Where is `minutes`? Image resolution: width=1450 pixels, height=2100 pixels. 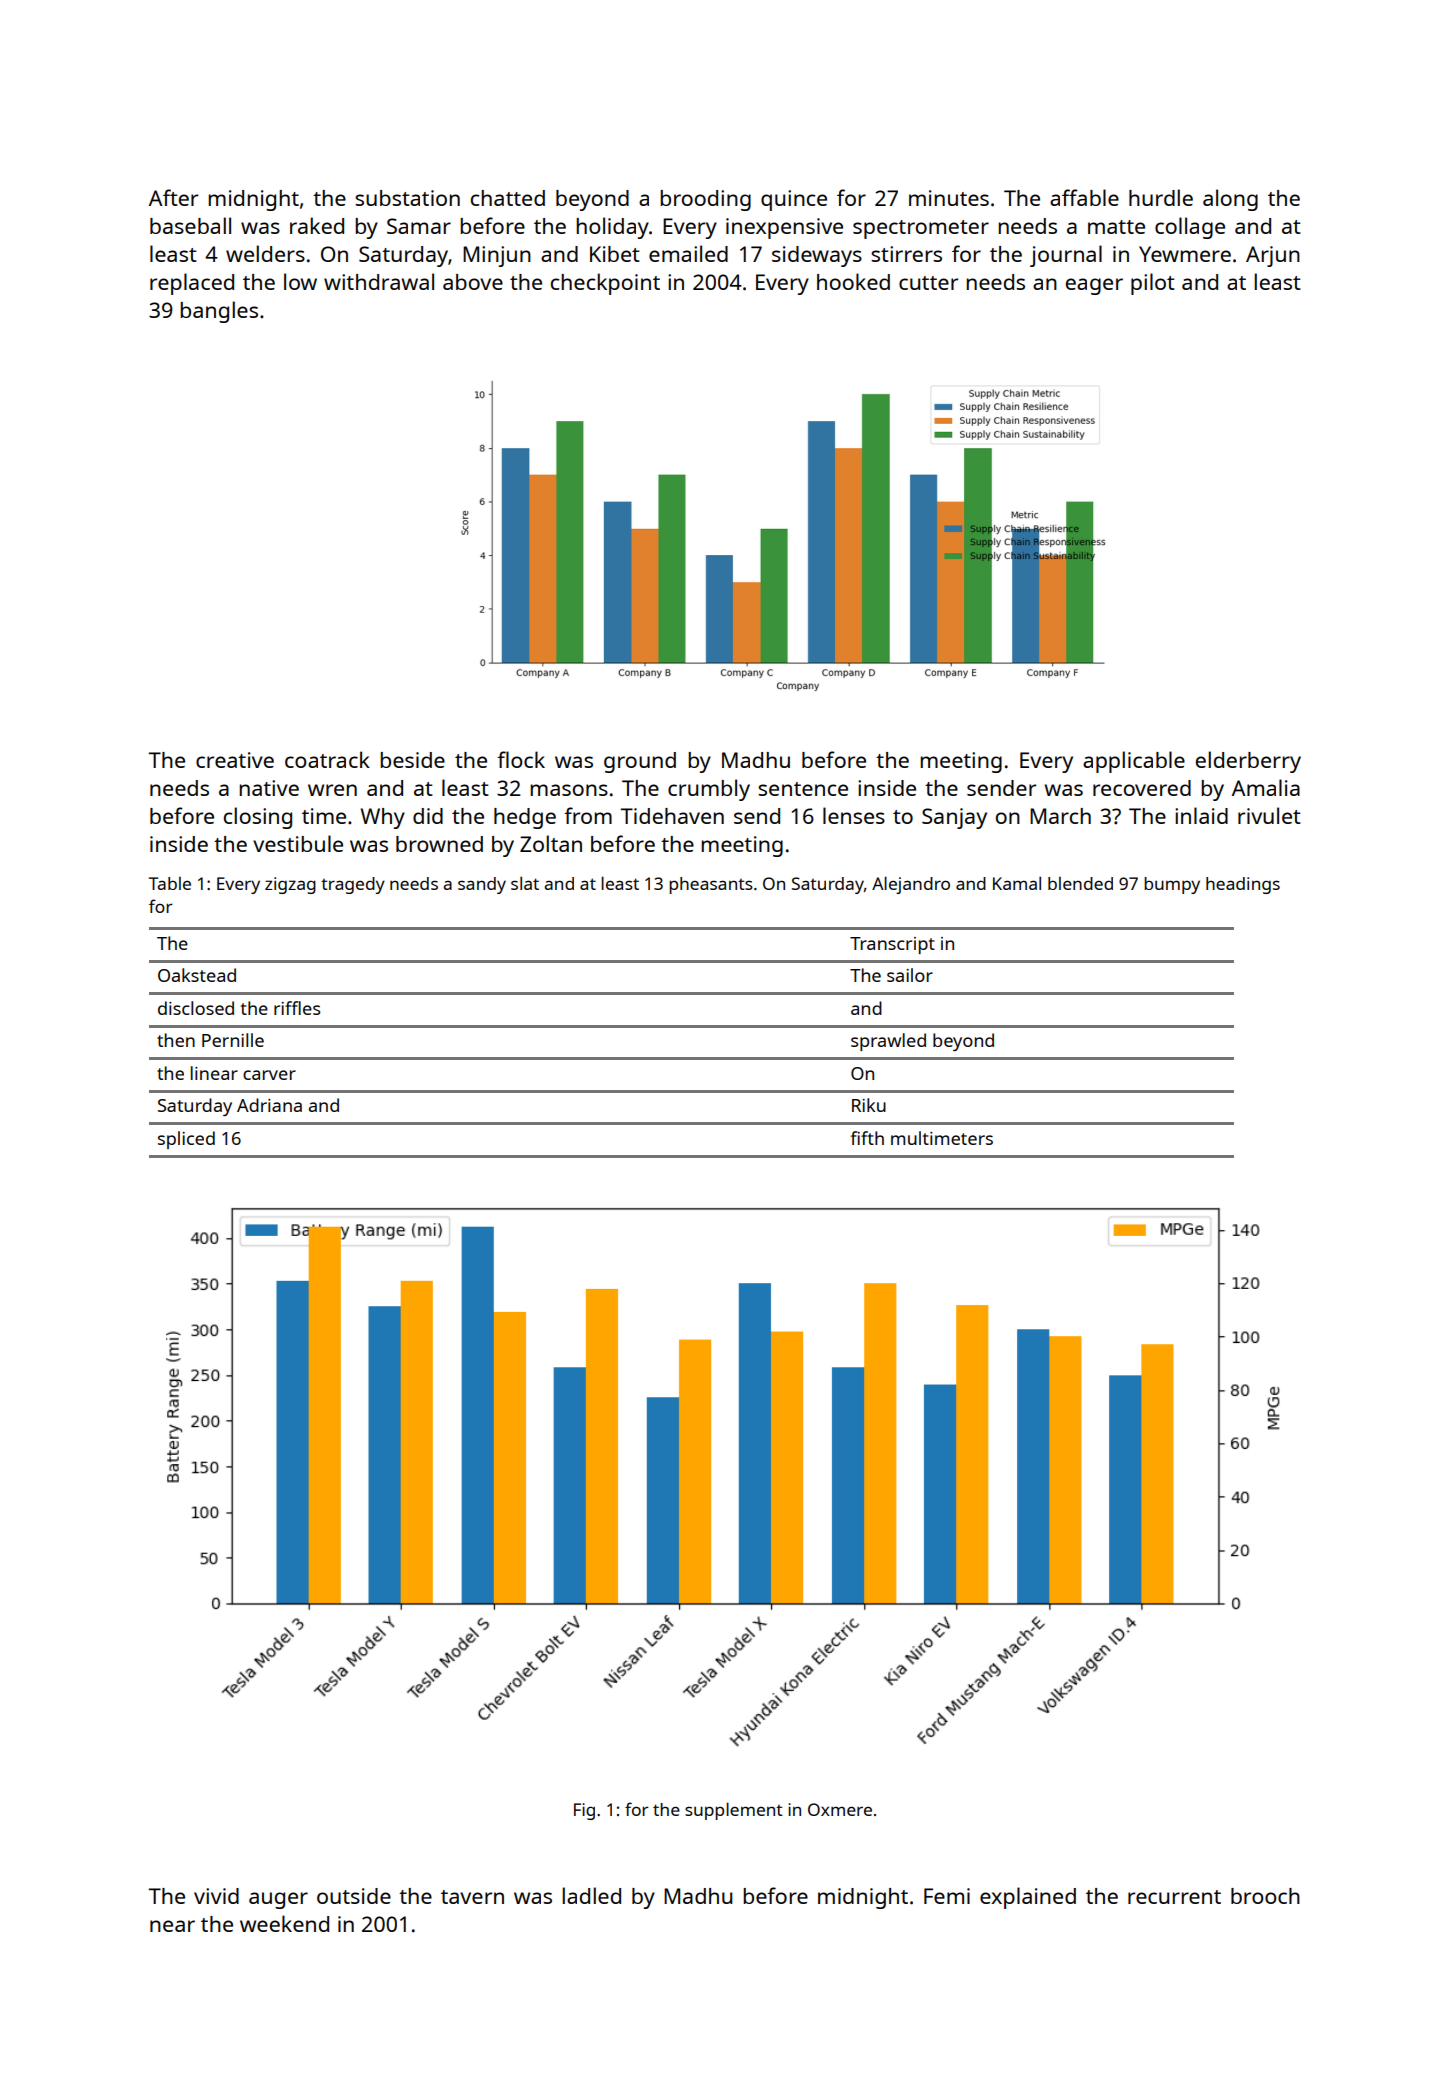 minutes is located at coordinates (949, 198).
